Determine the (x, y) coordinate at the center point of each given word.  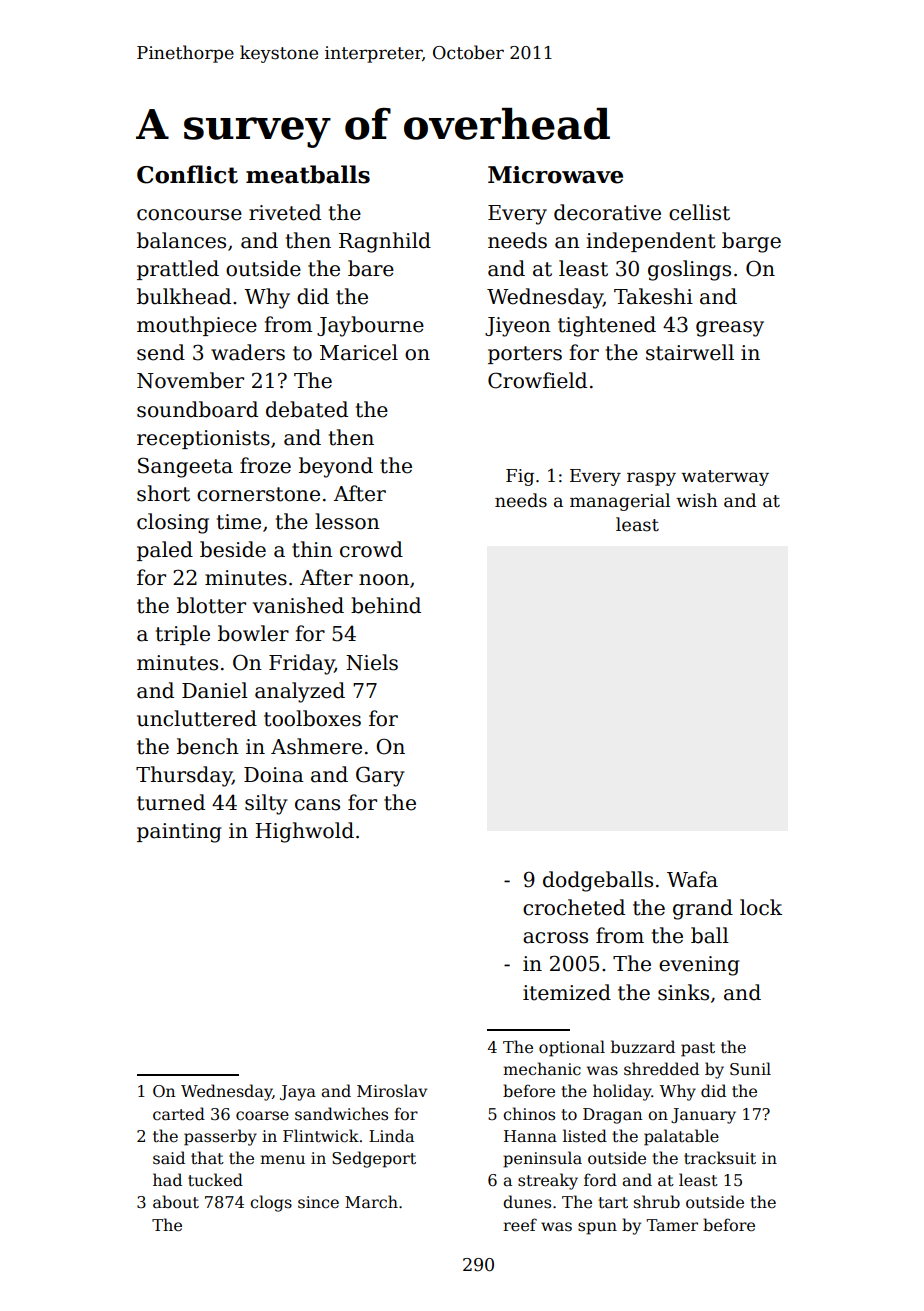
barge (751, 242)
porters (525, 355)
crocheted (574, 907)
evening (699, 966)
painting (179, 833)
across (555, 938)
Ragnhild (385, 242)
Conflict (187, 174)
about (176, 1202)
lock (761, 907)
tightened (607, 326)
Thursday (184, 776)
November (190, 380)
